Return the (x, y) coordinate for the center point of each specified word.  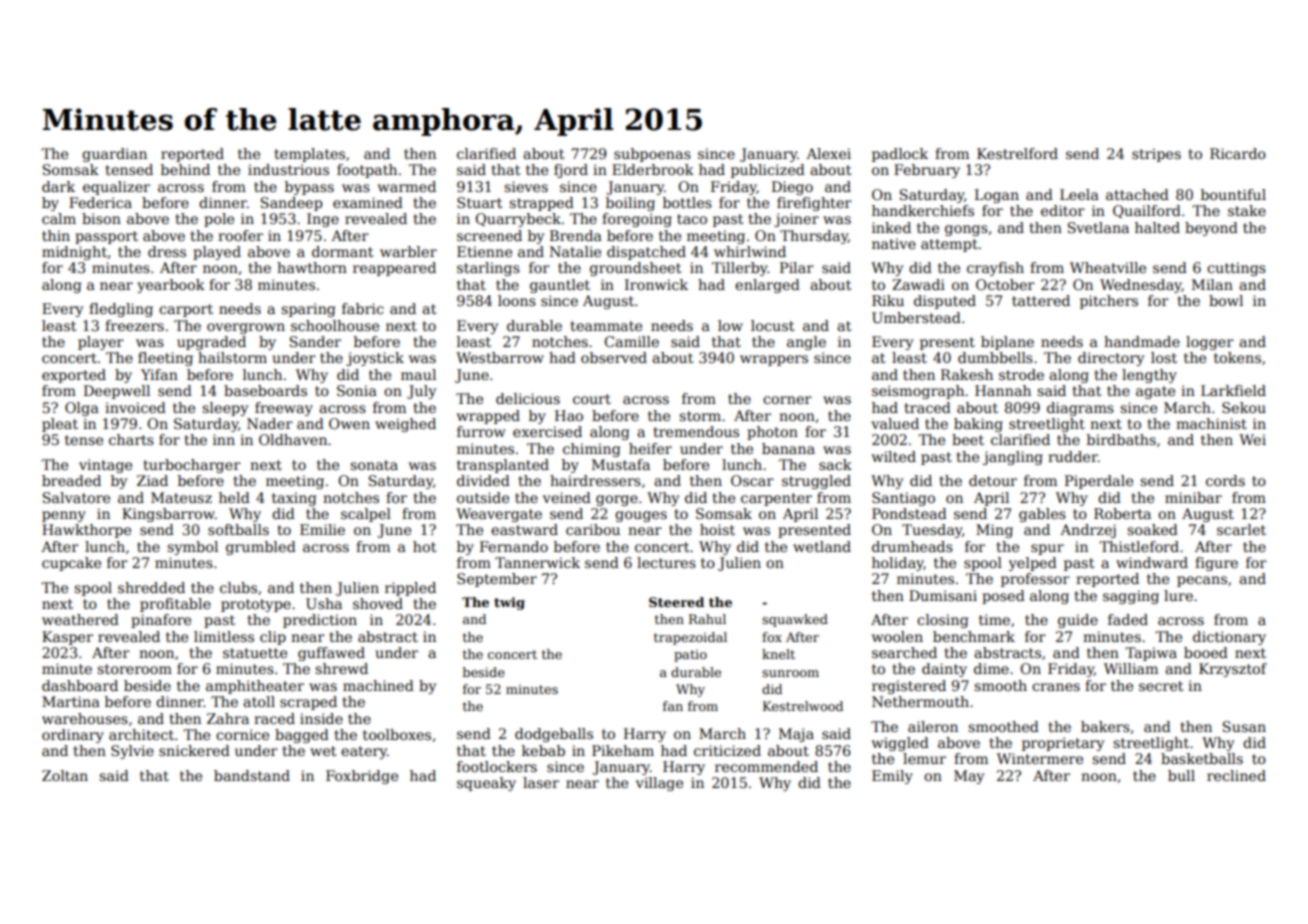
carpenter (776, 499)
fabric (362, 308)
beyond (1211, 229)
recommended (766, 766)
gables (1042, 515)
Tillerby (740, 269)
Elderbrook (653, 169)
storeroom (134, 669)
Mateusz (181, 497)
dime (991, 668)
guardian (114, 155)
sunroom (790, 673)
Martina (71, 701)
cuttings (1236, 269)
